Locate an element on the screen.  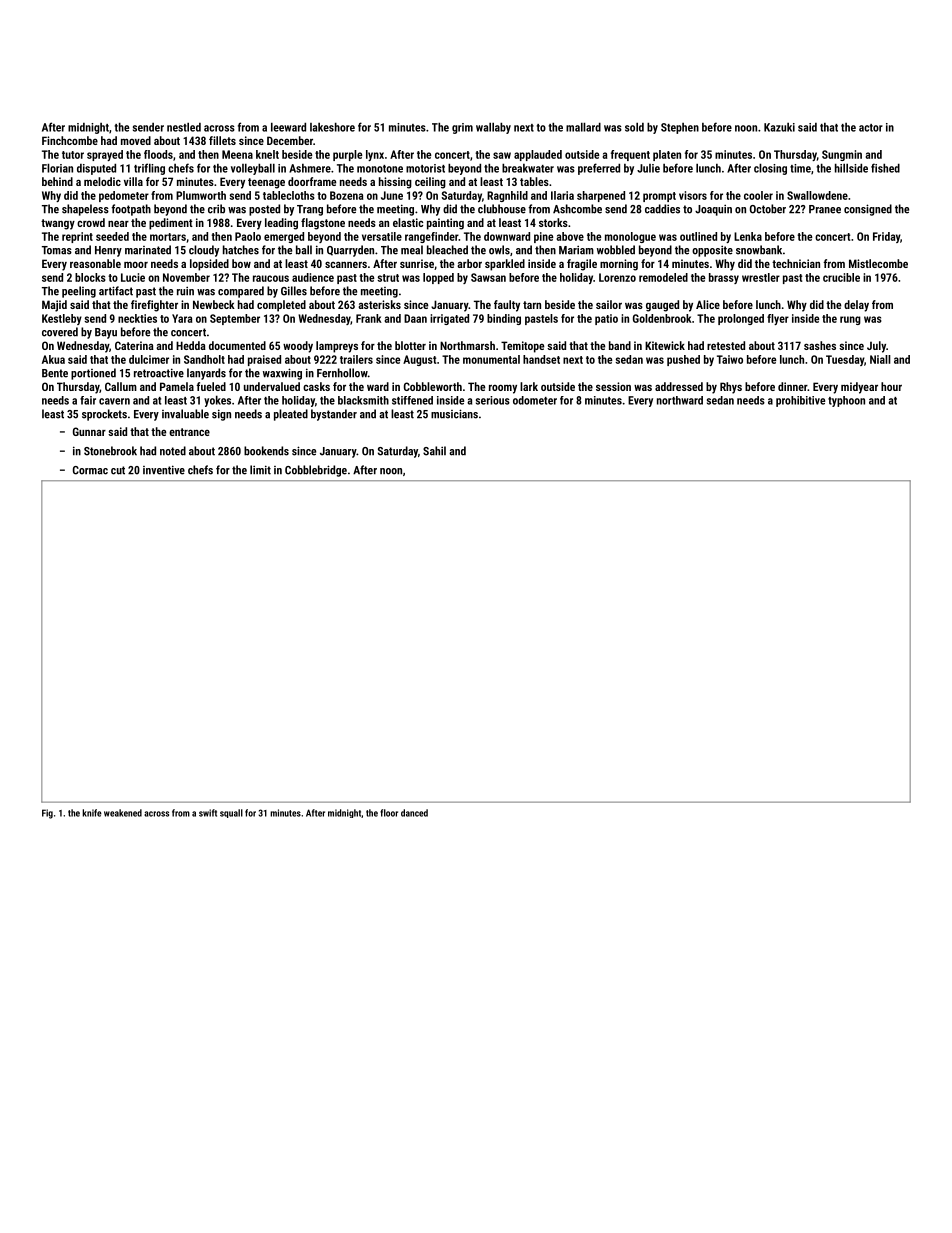
squall is located at coordinates (231, 813).
